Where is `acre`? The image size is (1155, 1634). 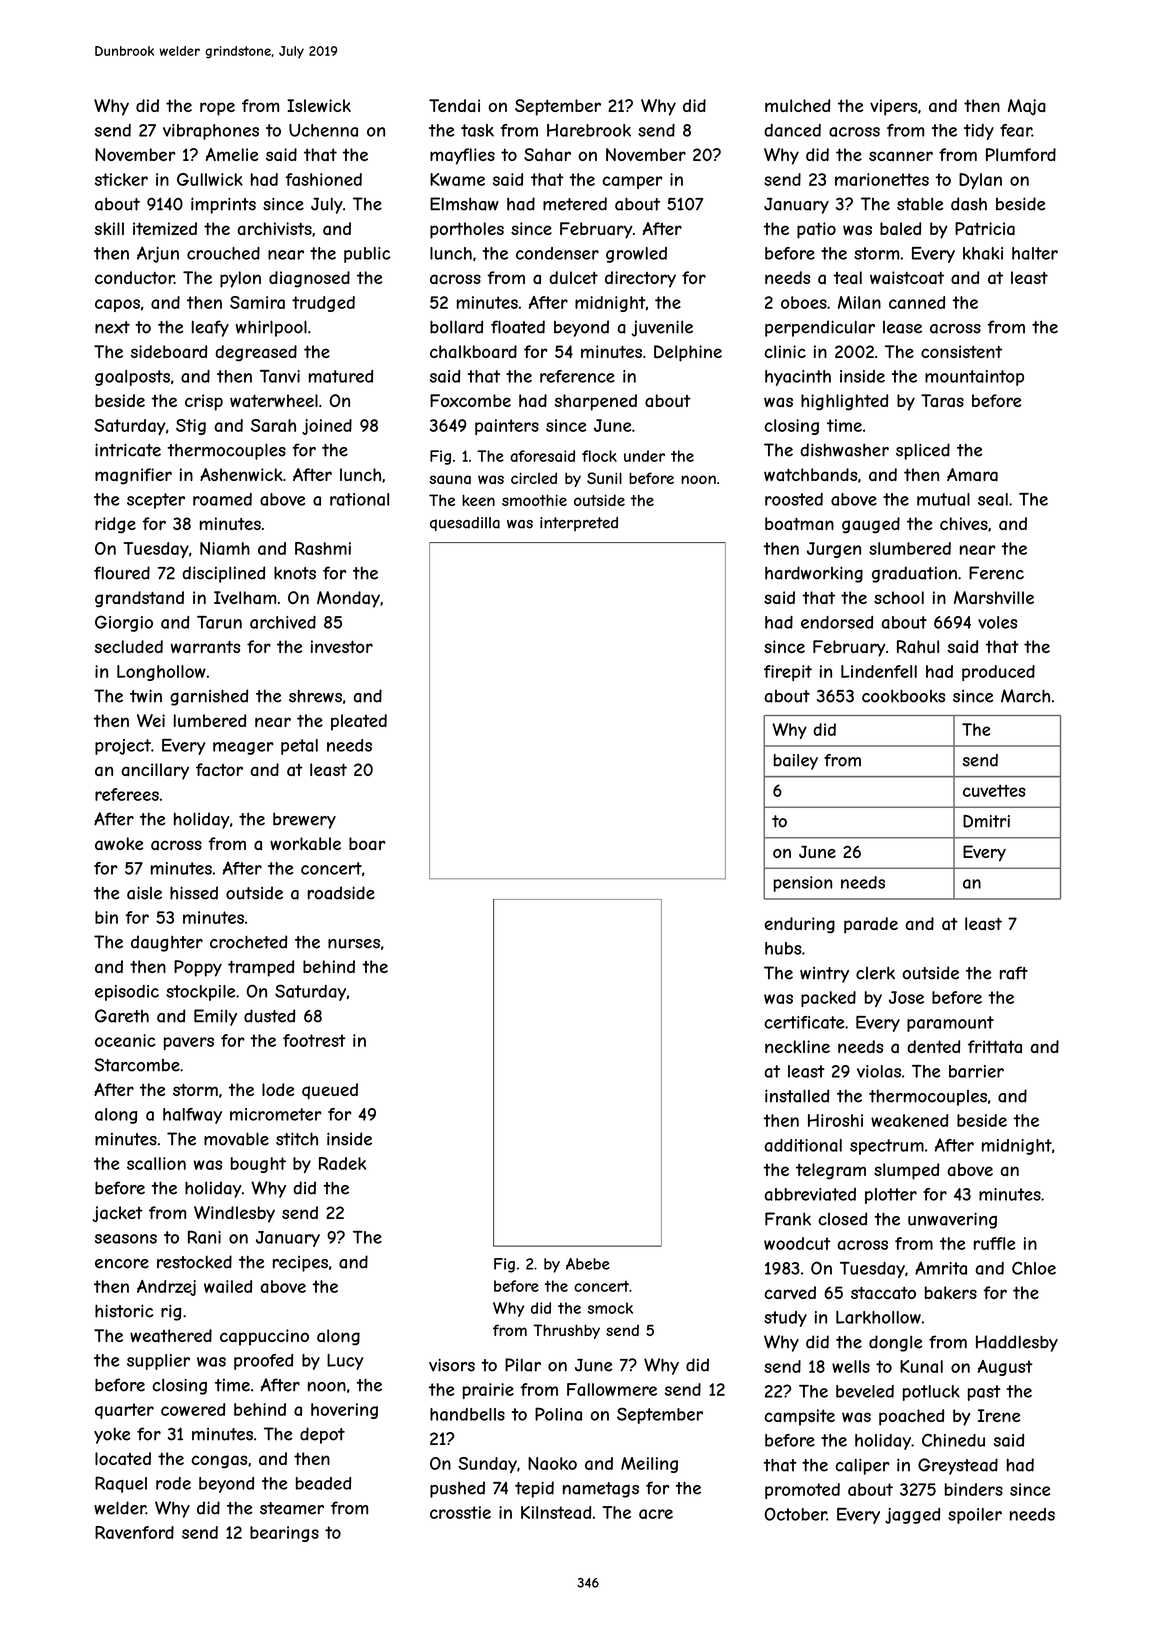 acre is located at coordinates (656, 1514).
